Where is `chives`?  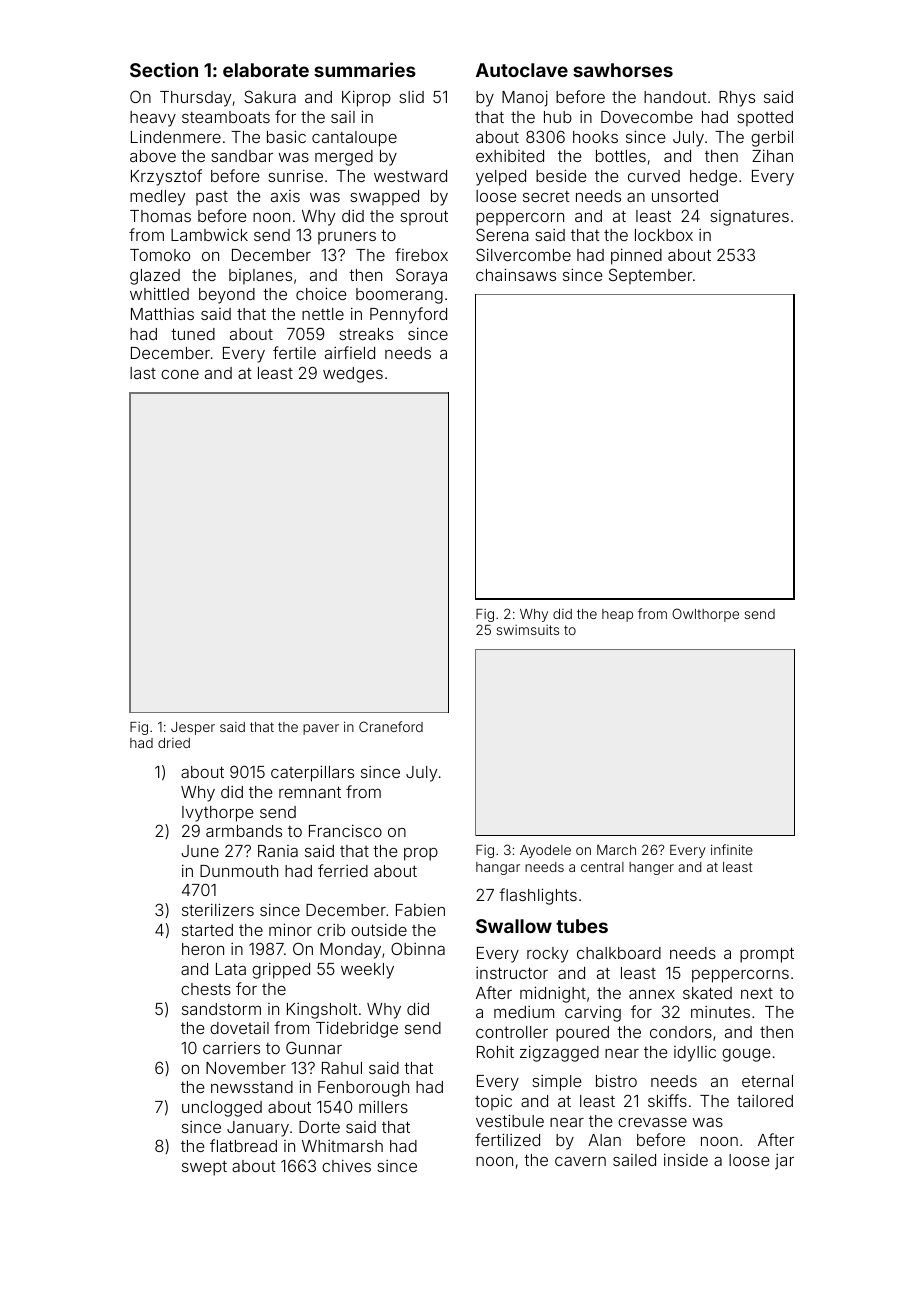
chives is located at coordinates (346, 1166).
